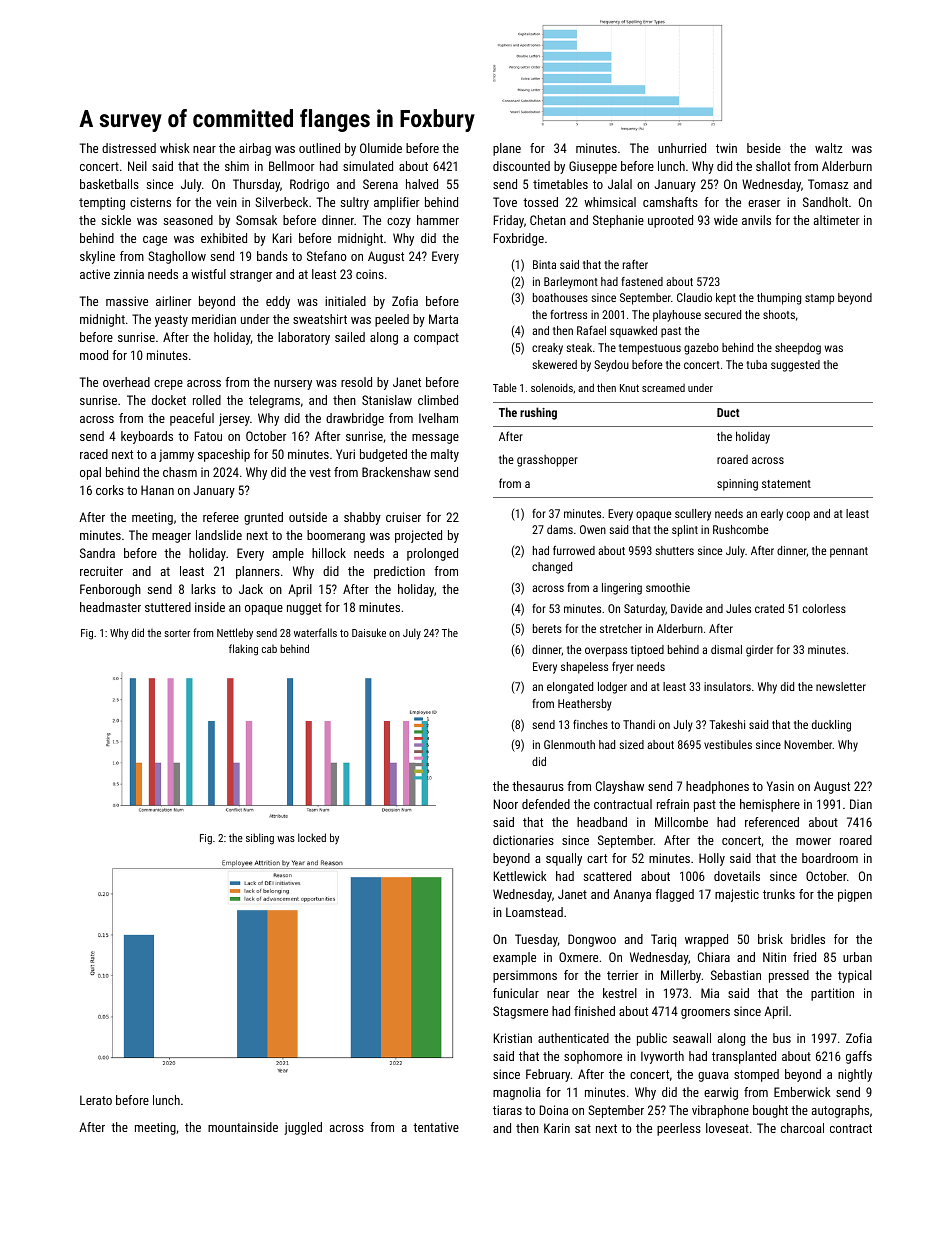 This page has width=952, height=1233. What do you see at coordinates (418, 536) in the page?
I see `projected` at bounding box center [418, 536].
